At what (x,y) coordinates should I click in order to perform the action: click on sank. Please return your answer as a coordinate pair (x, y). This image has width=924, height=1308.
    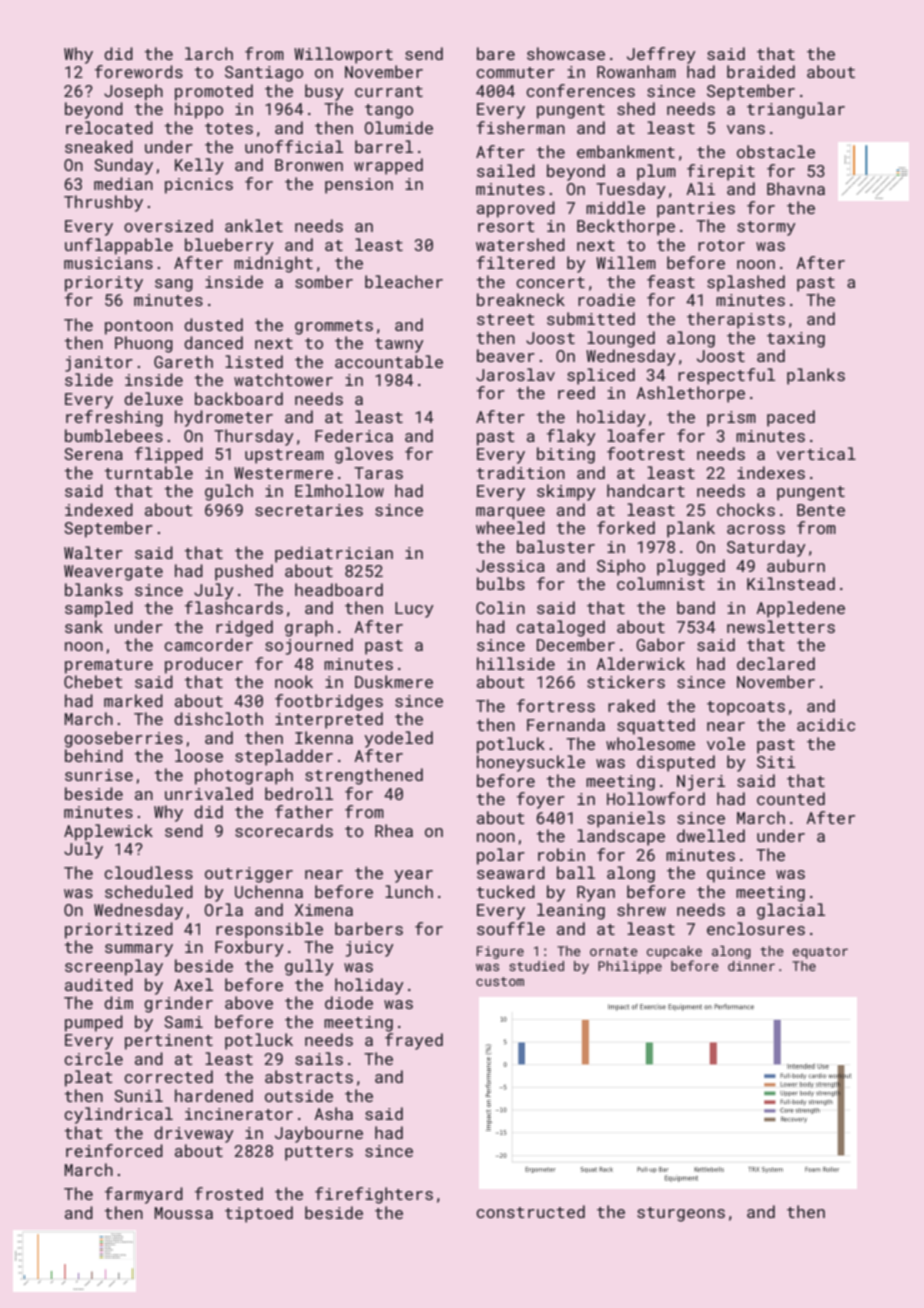
    Looking at the image, I should click on (84, 626).
